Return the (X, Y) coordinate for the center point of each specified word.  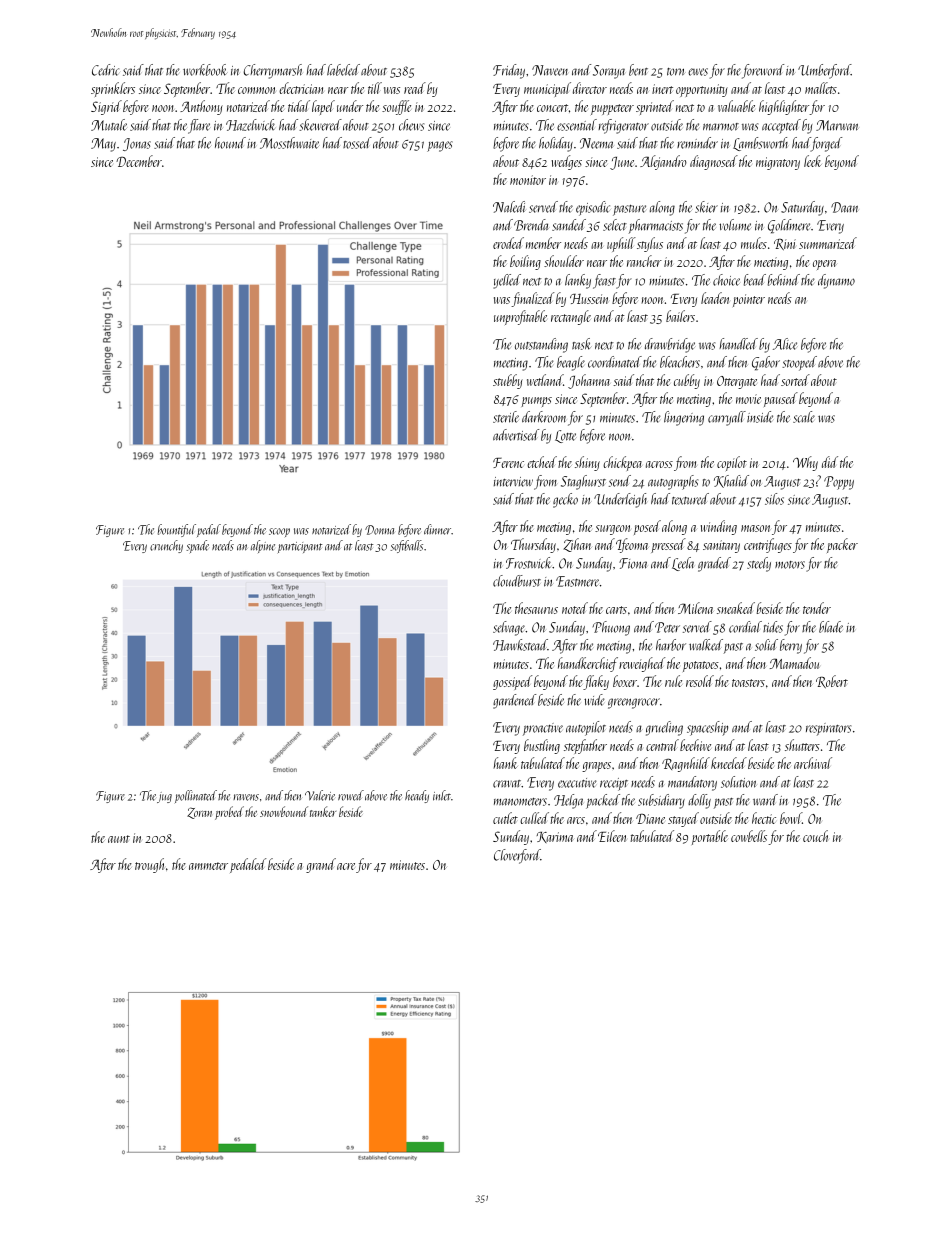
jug (164, 797)
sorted (795, 380)
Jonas (137, 144)
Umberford (824, 71)
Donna (379, 530)
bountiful (177, 530)
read (415, 88)
